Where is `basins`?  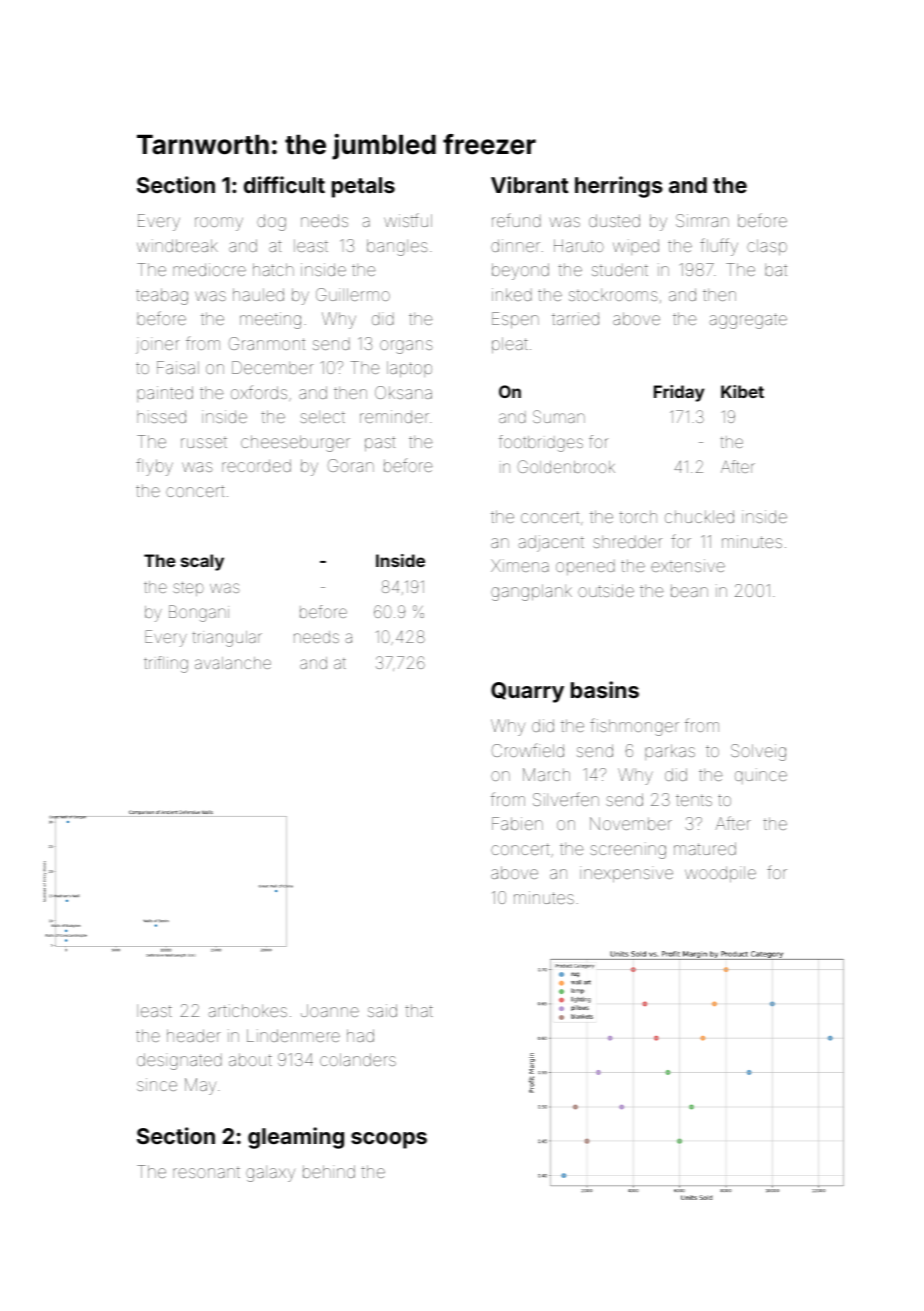
basins is located at coordinates (605, 689).
